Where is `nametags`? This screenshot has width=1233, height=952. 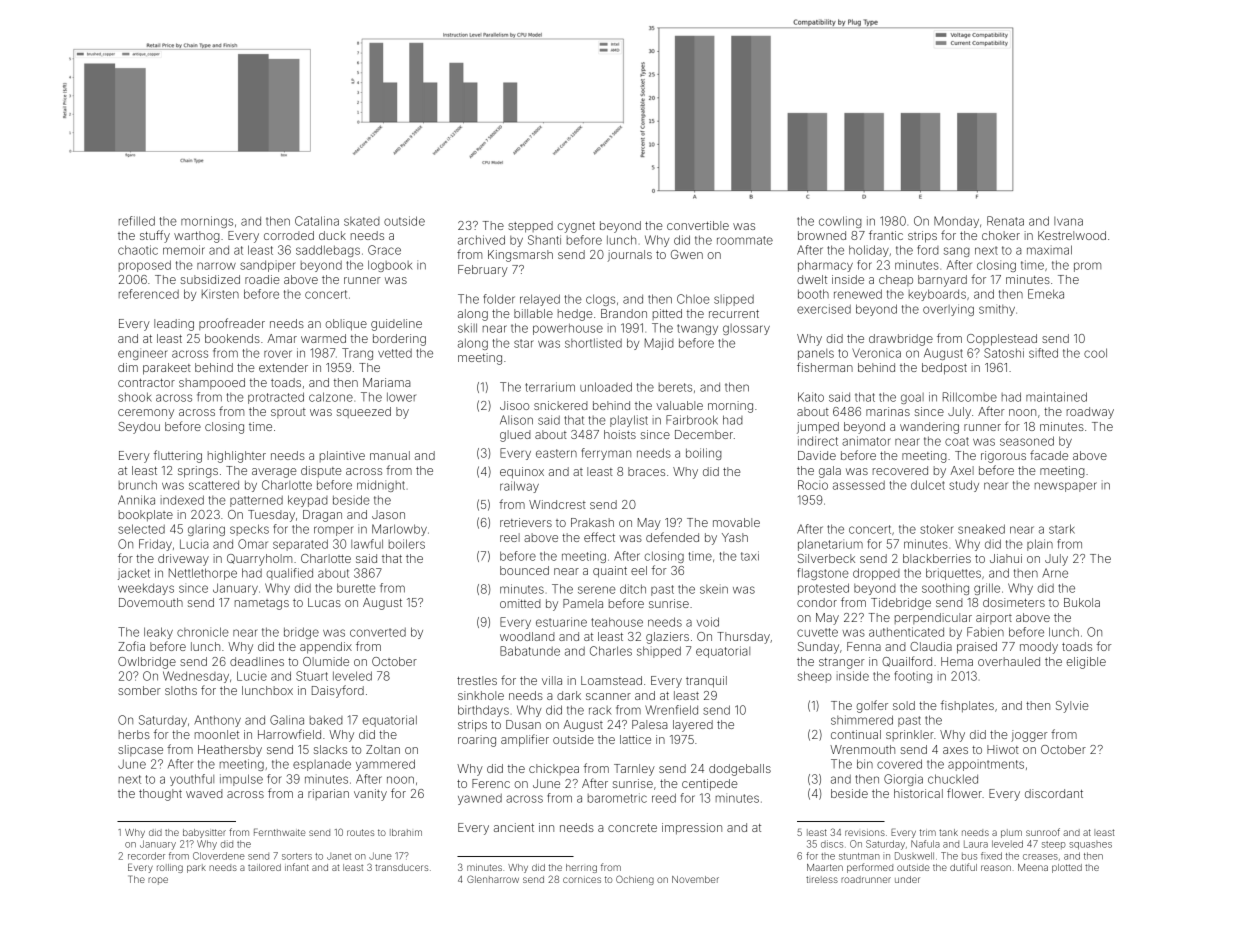
nametags is located at coordinates (262, 604).
